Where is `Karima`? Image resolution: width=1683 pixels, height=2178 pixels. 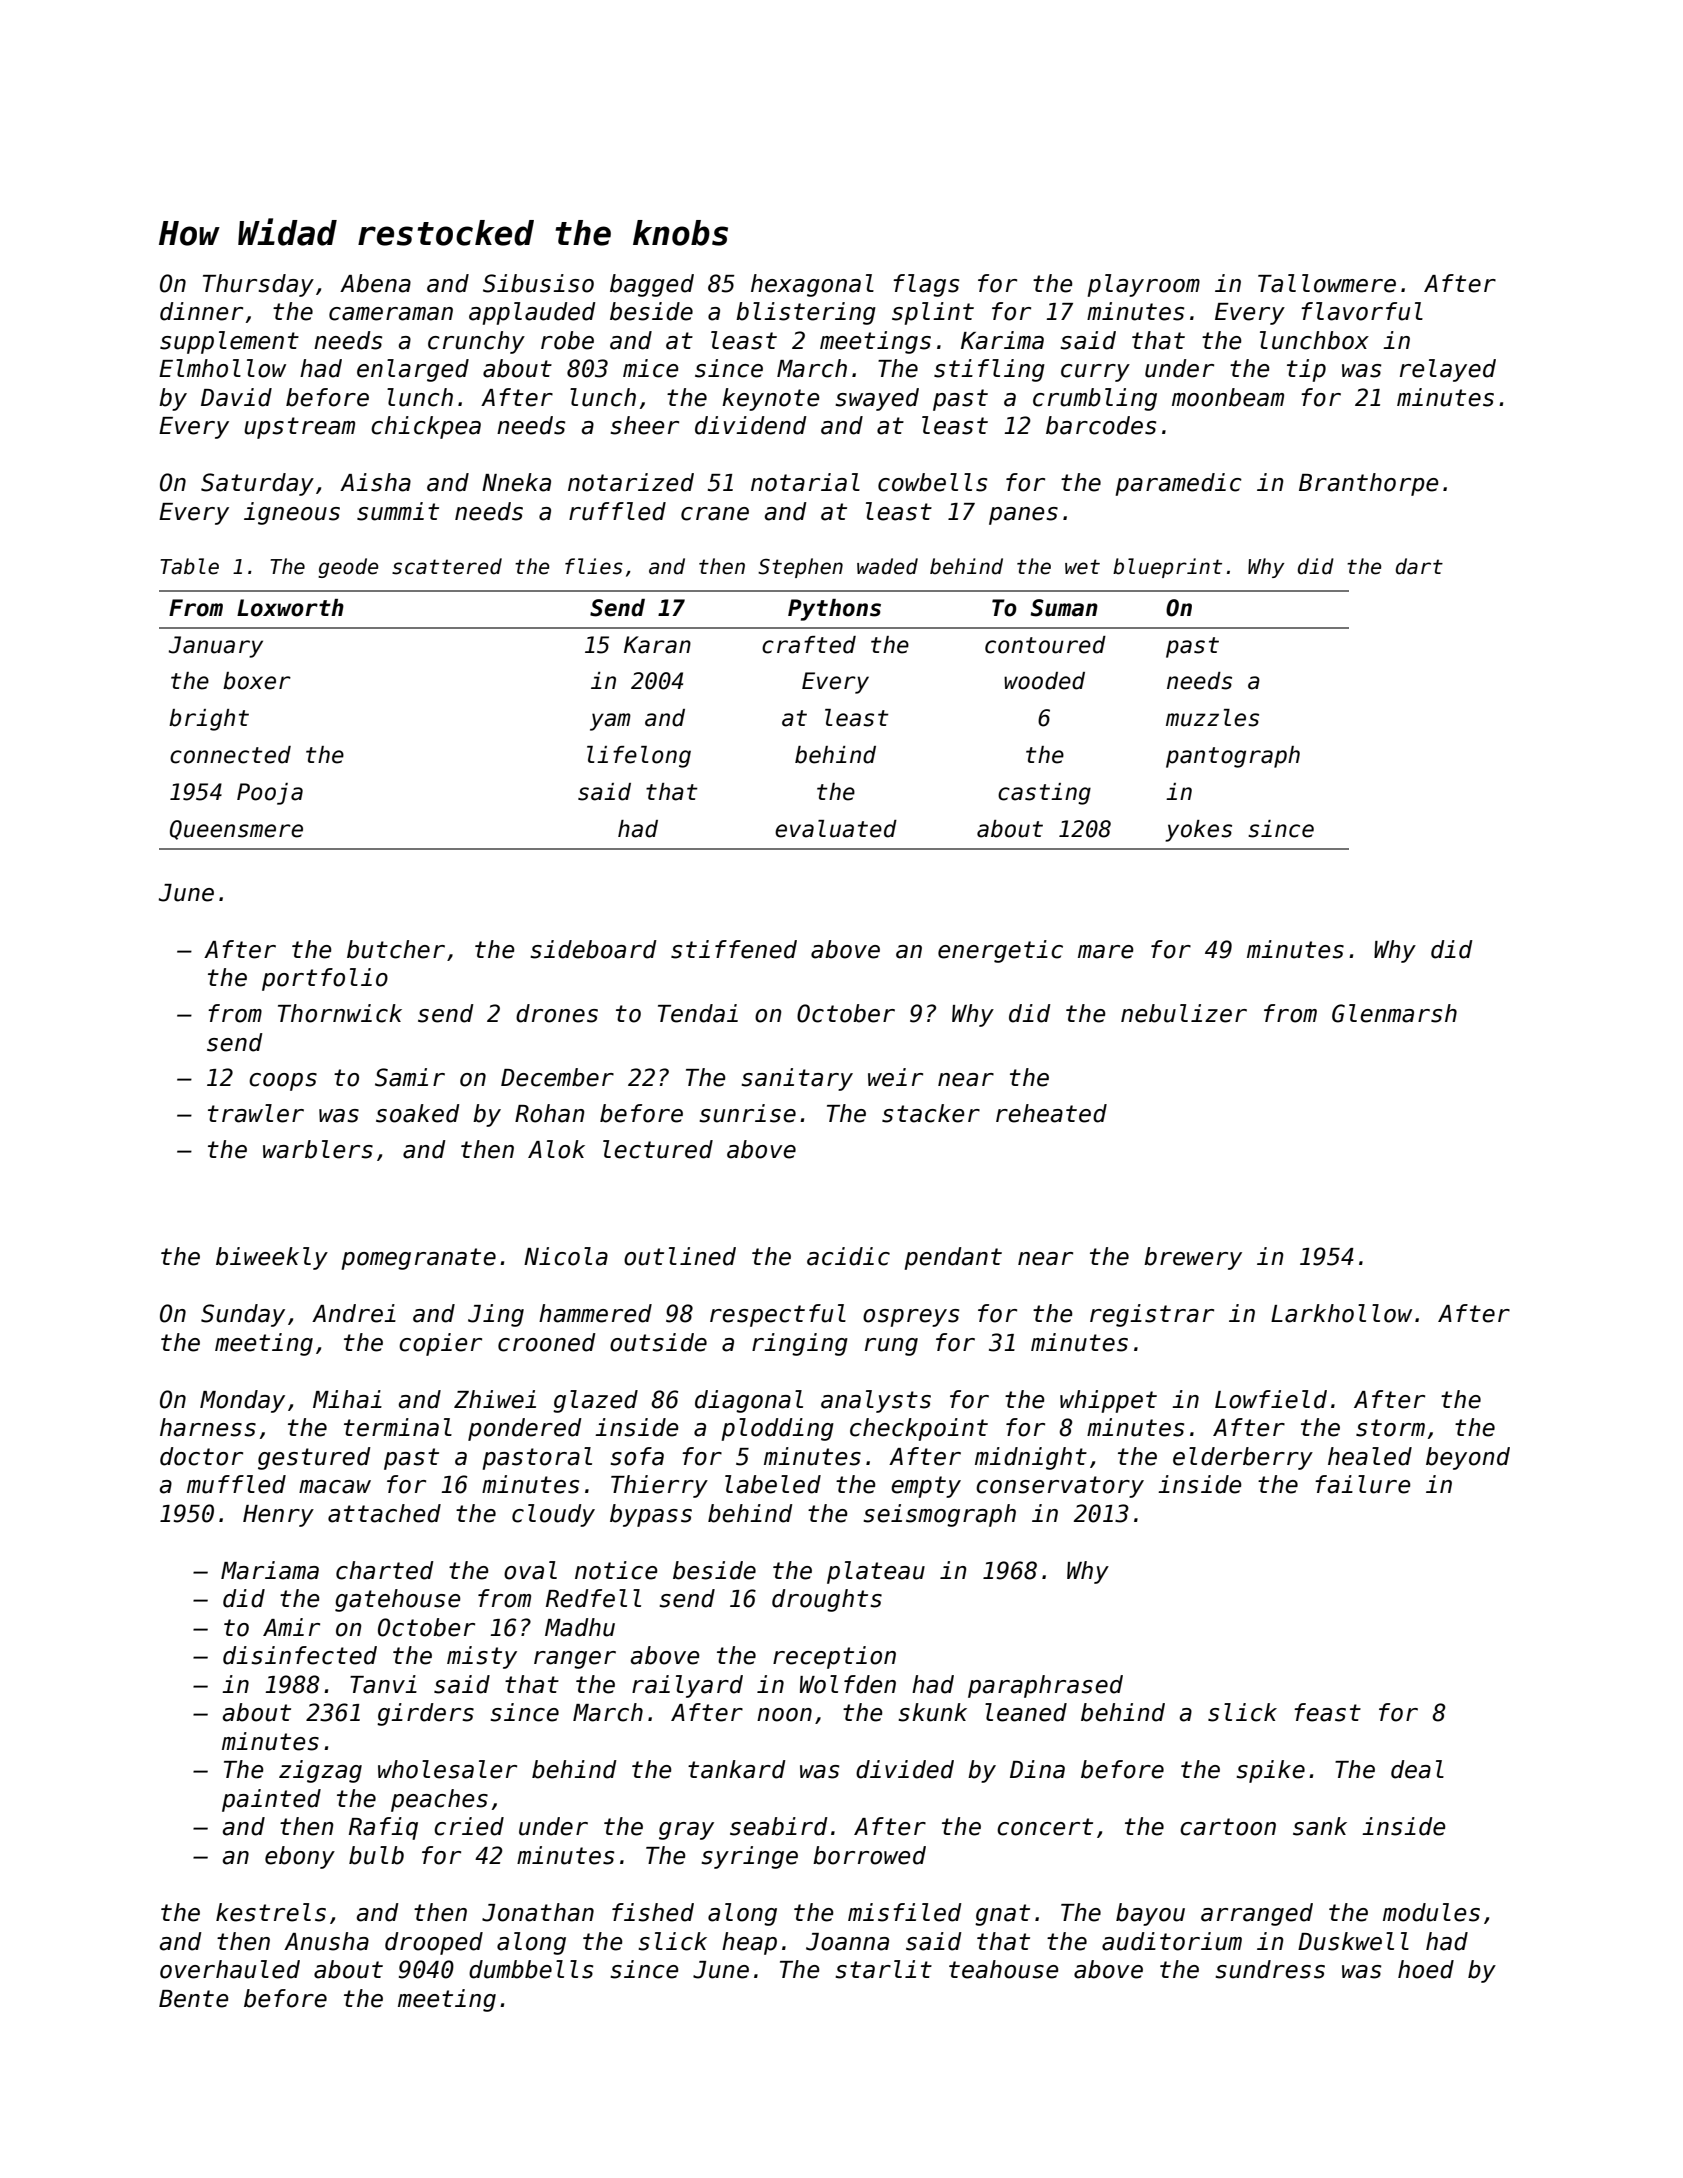
Karima is located at coordinates (1002, 340).
